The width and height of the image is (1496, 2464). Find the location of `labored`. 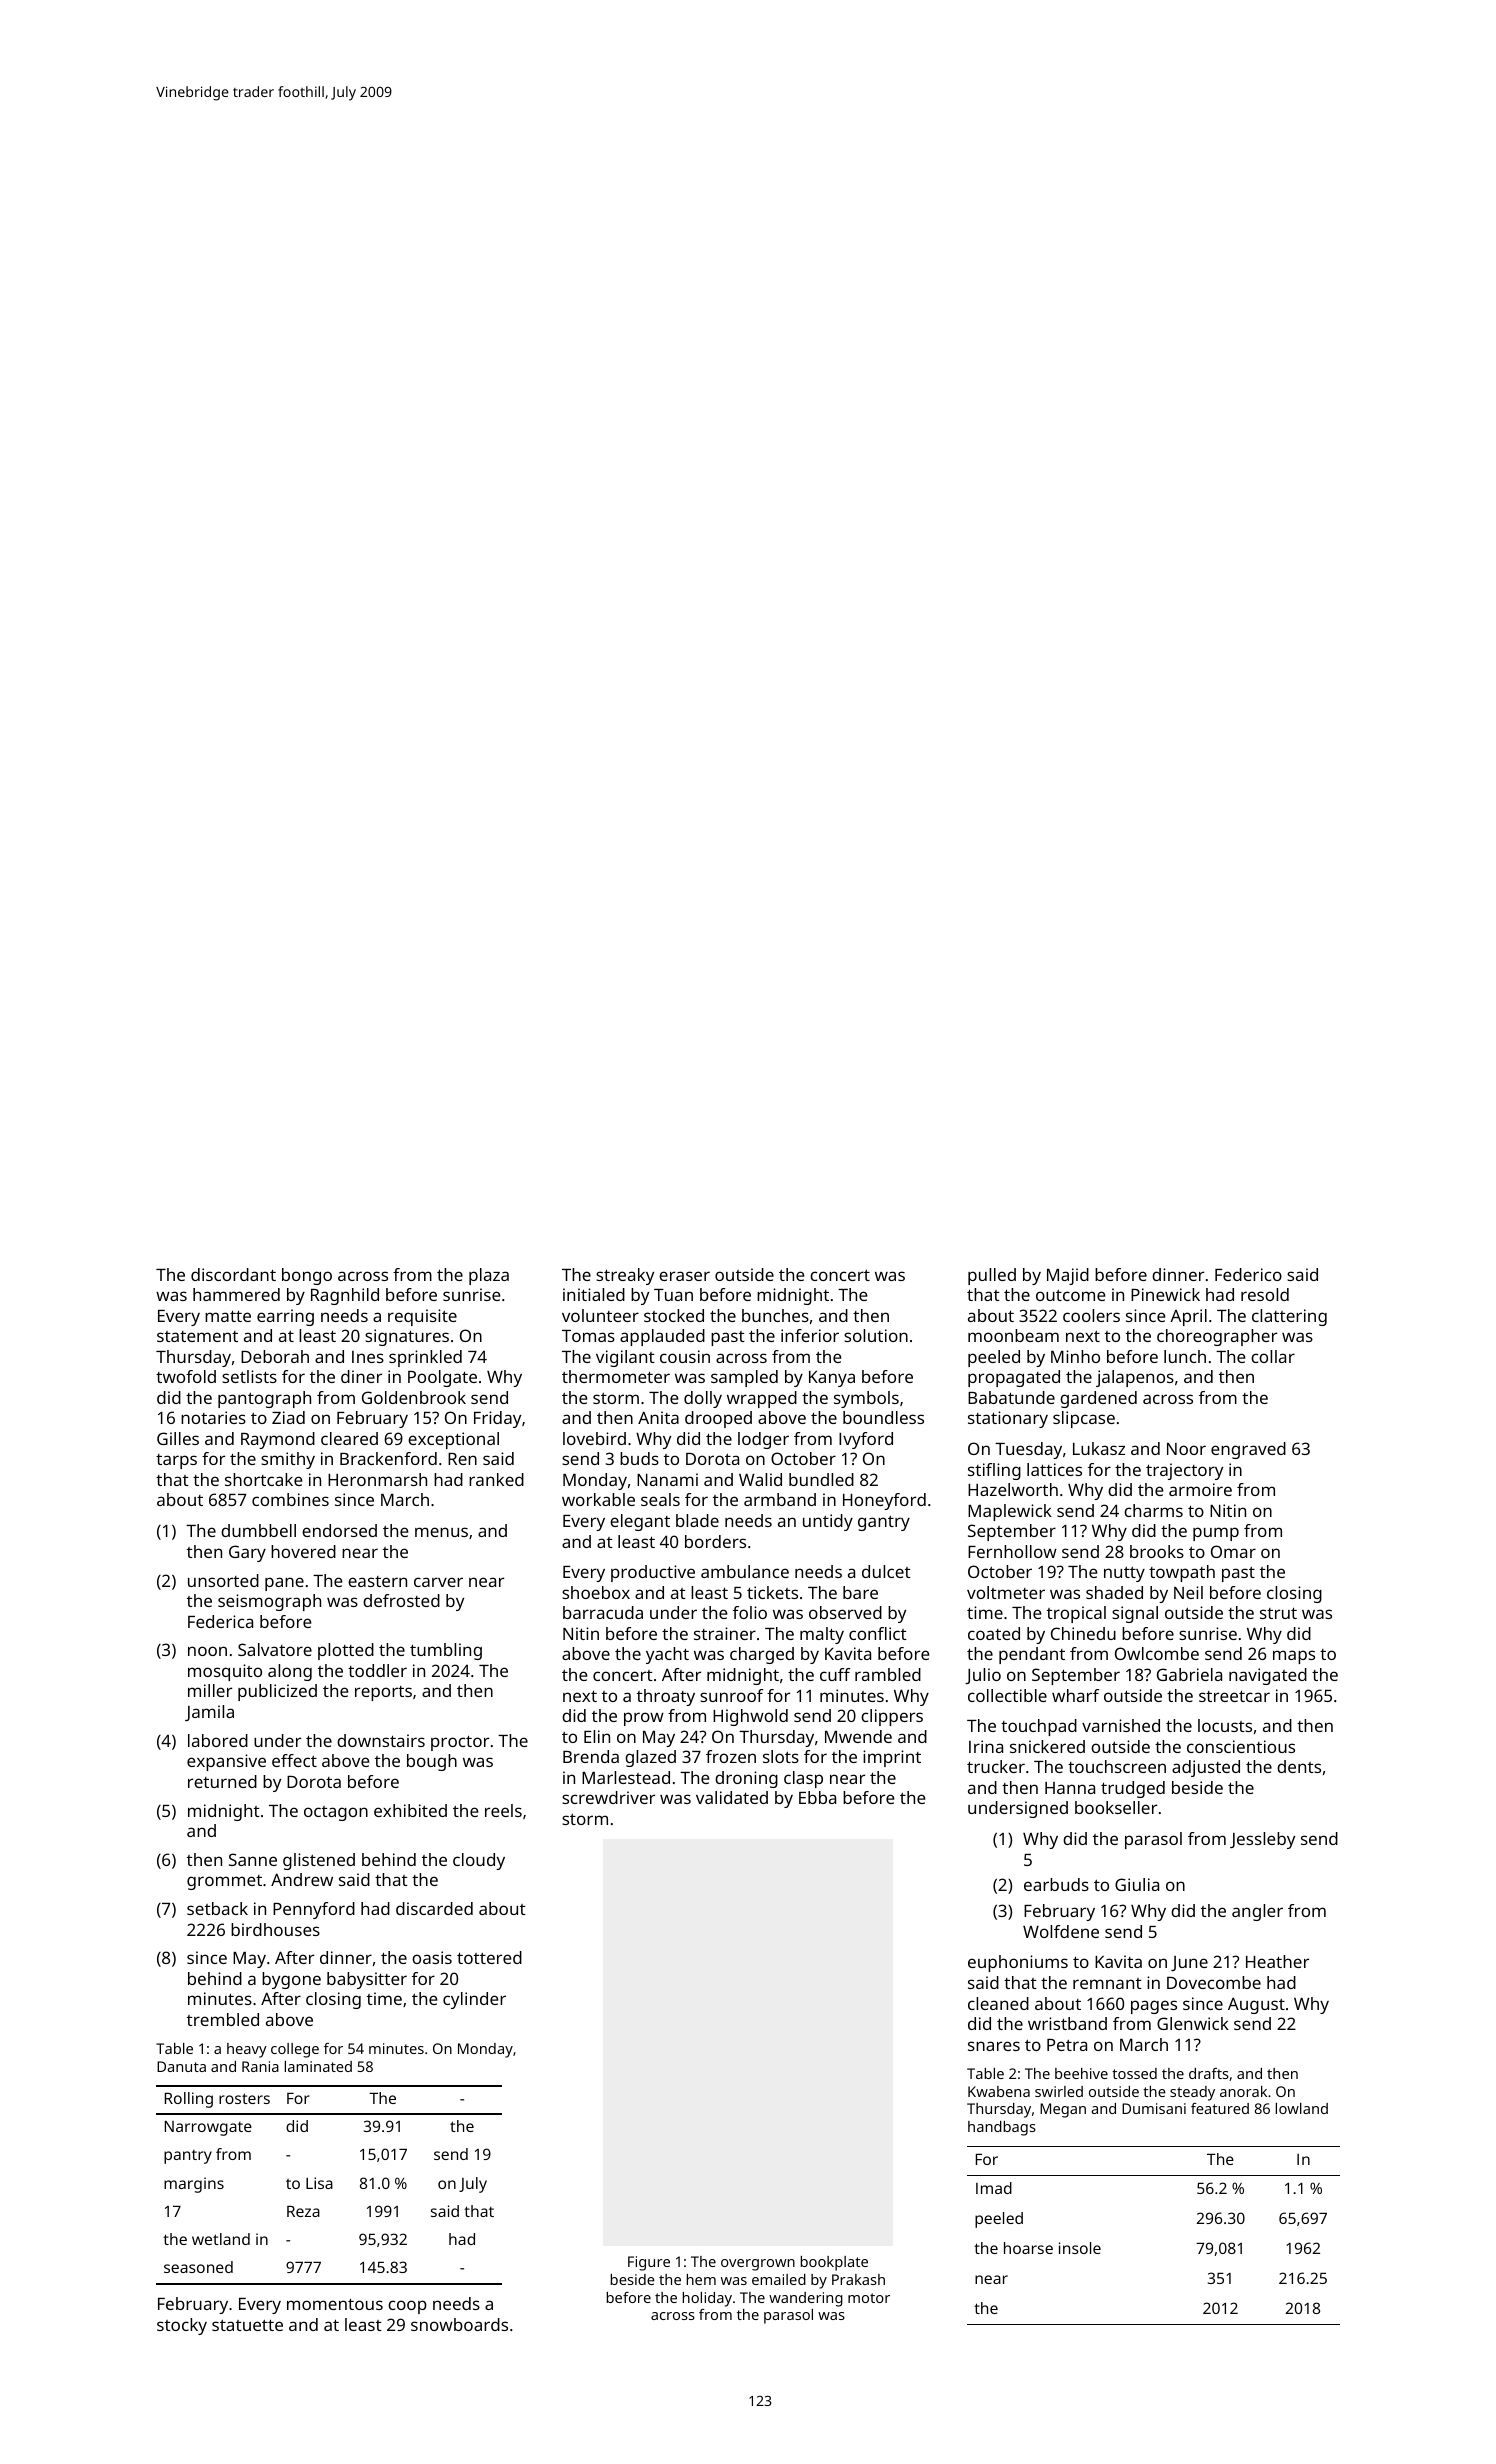

labored is located at coordinates (218, 1740).
